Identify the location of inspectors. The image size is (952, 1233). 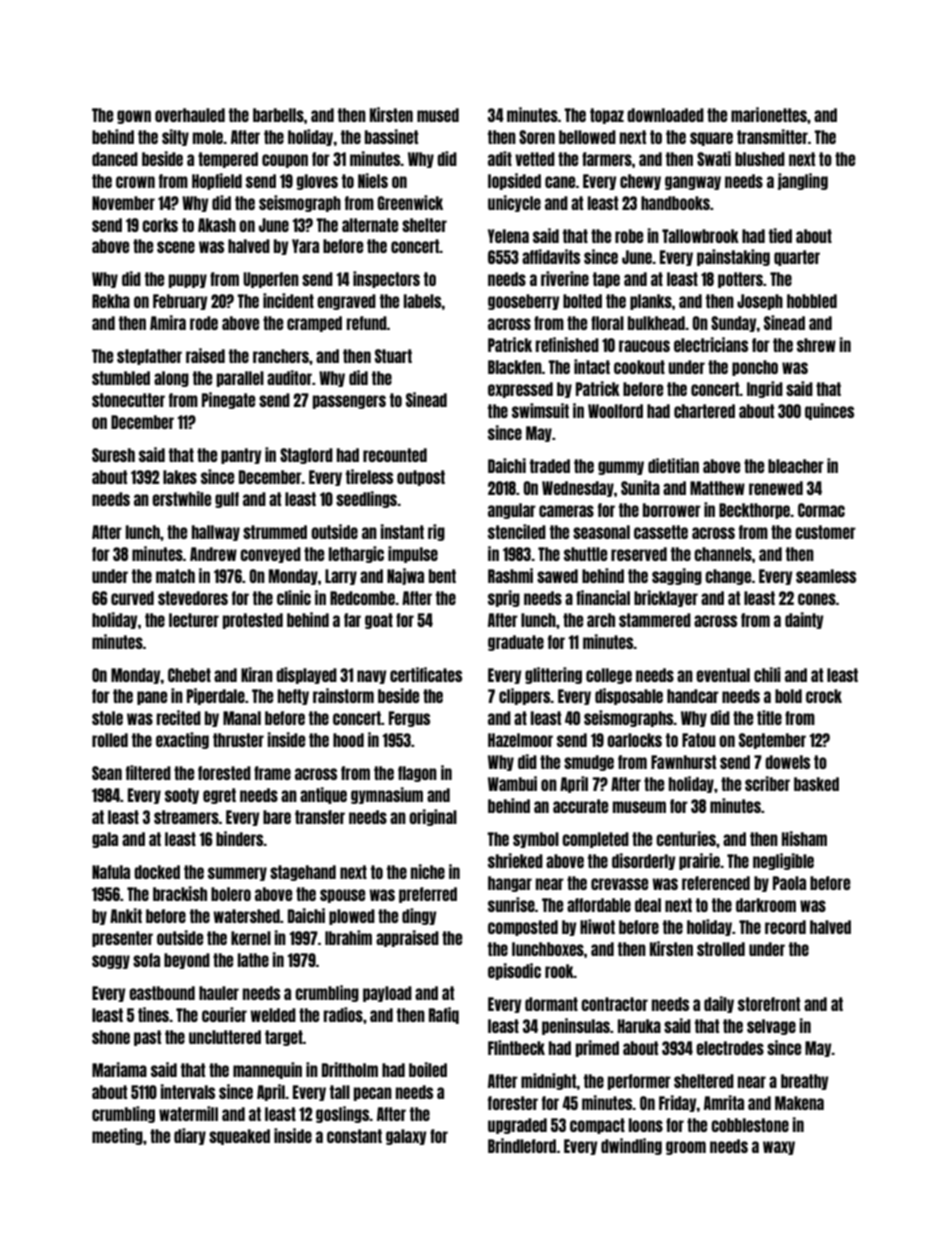
(386, 279).
